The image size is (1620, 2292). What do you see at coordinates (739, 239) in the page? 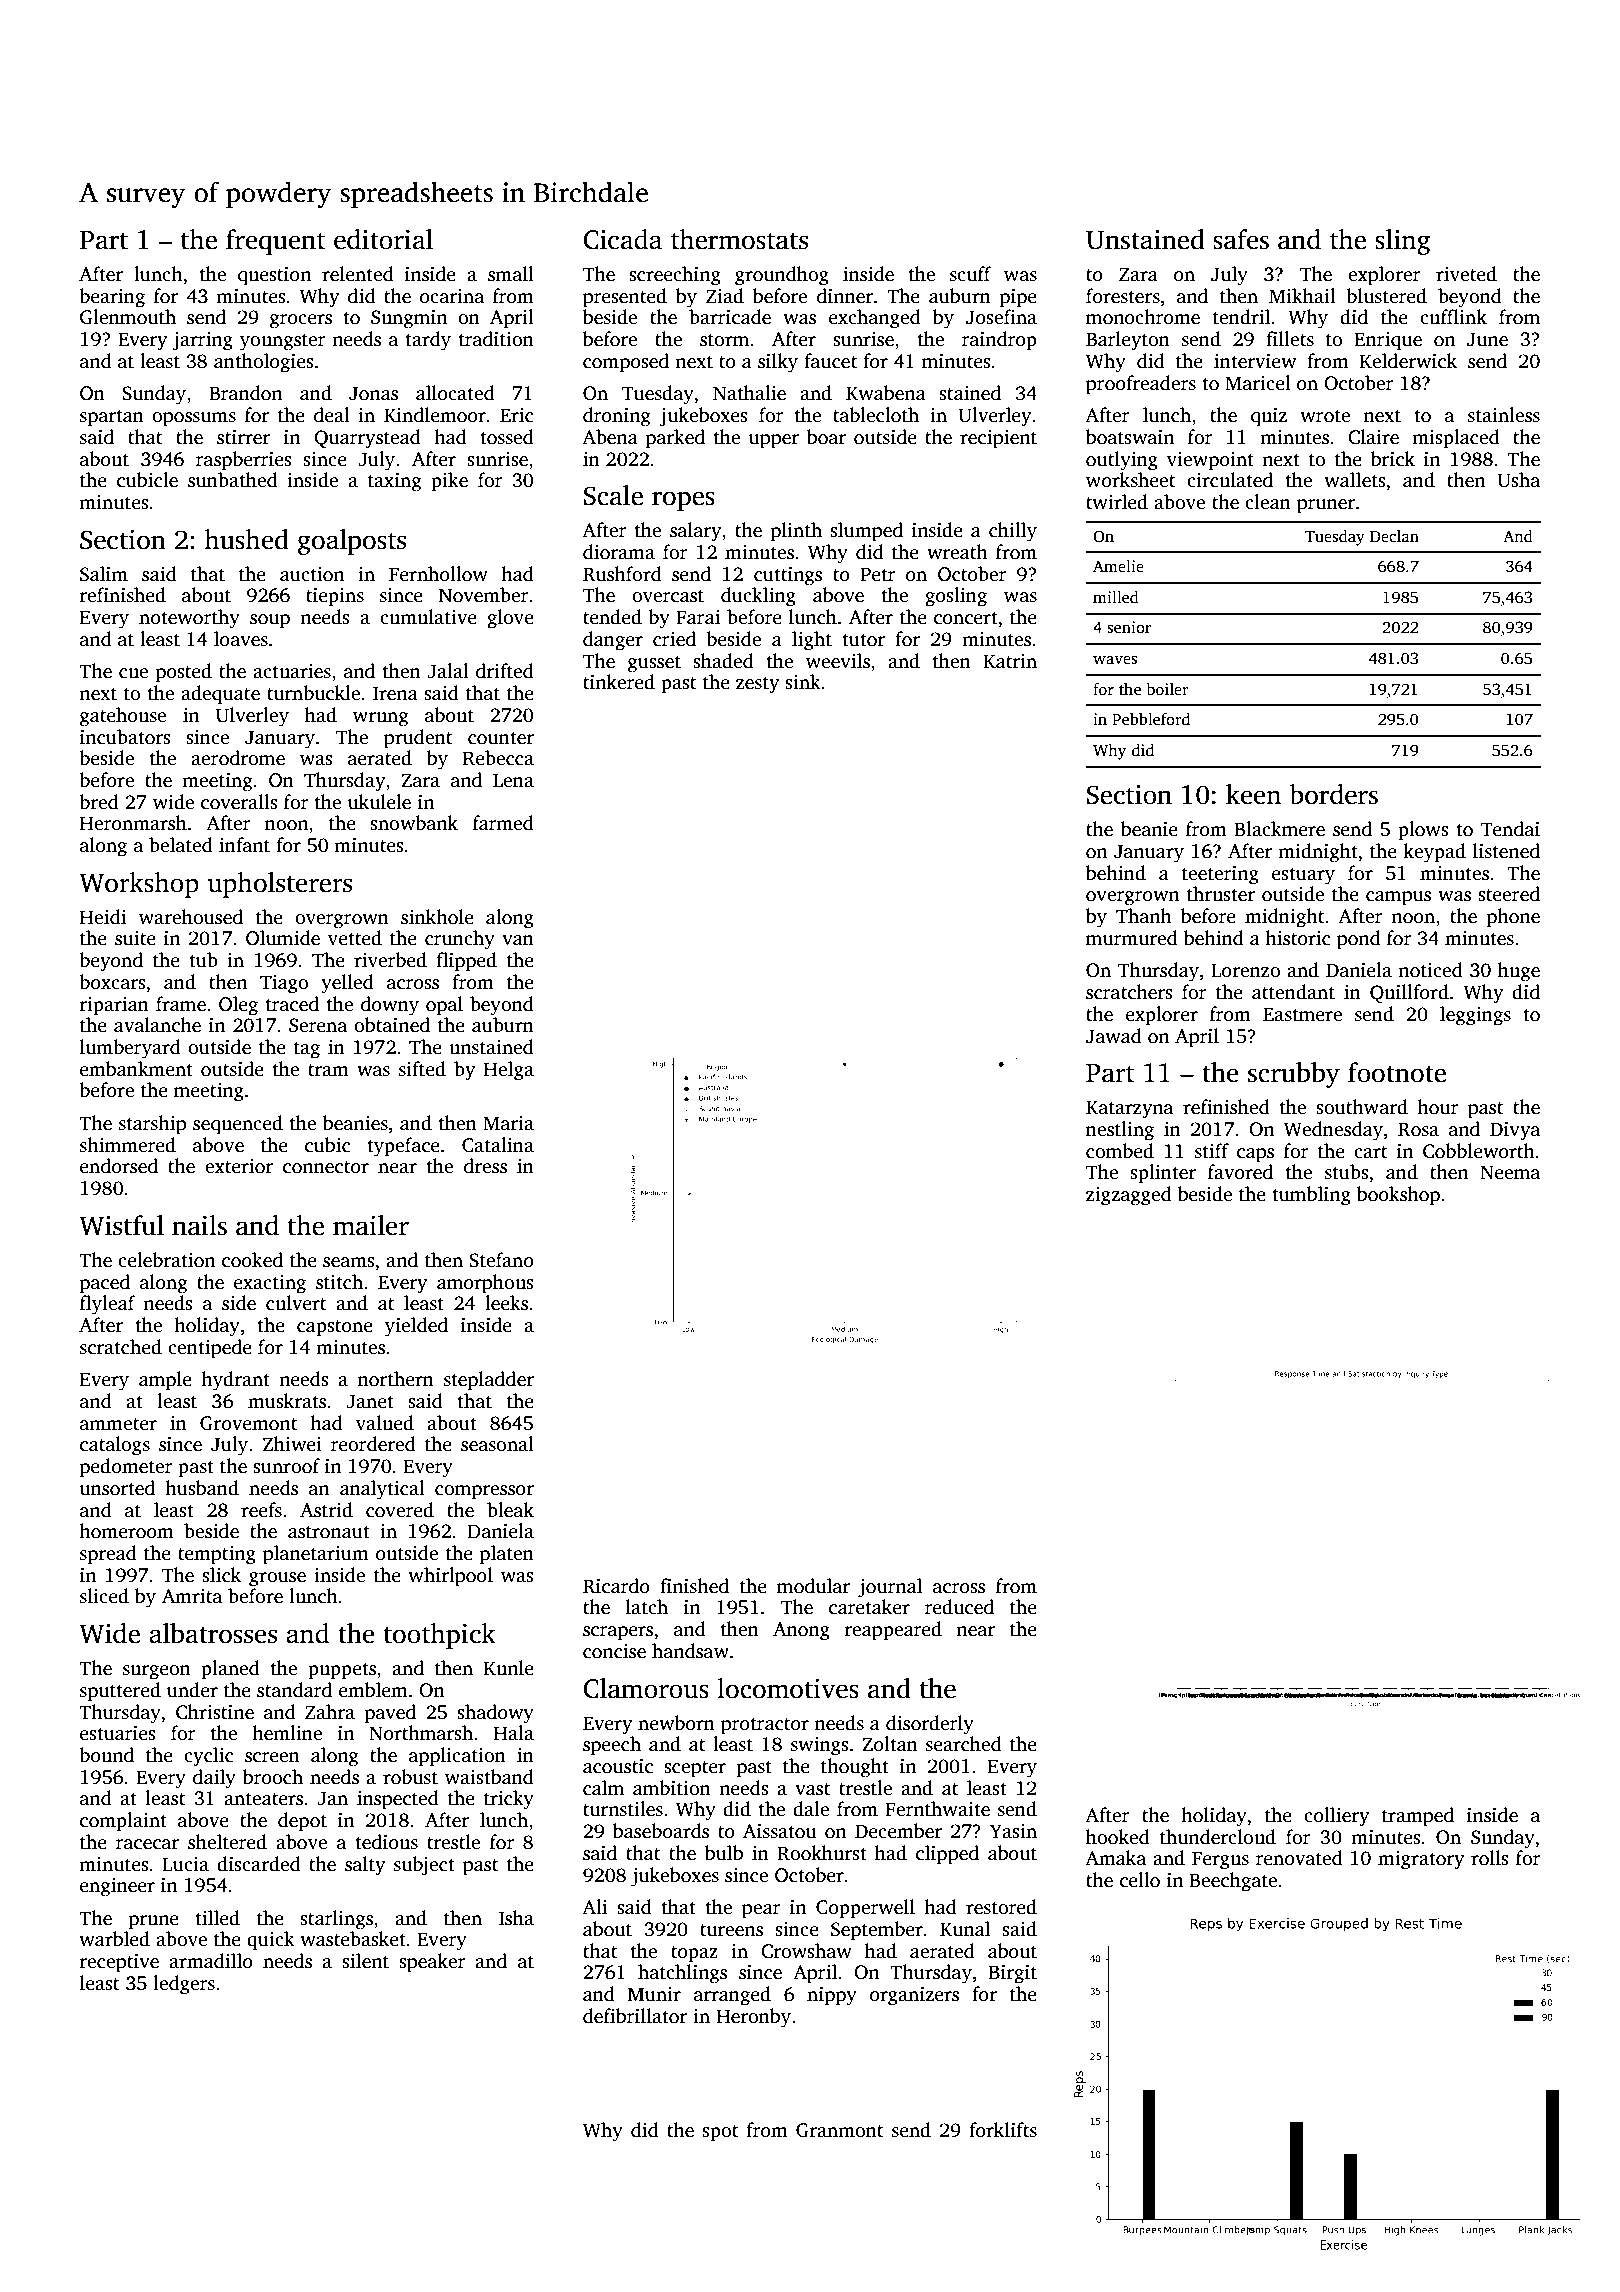
I see `thermostats` at bounding box center [739, 239].
